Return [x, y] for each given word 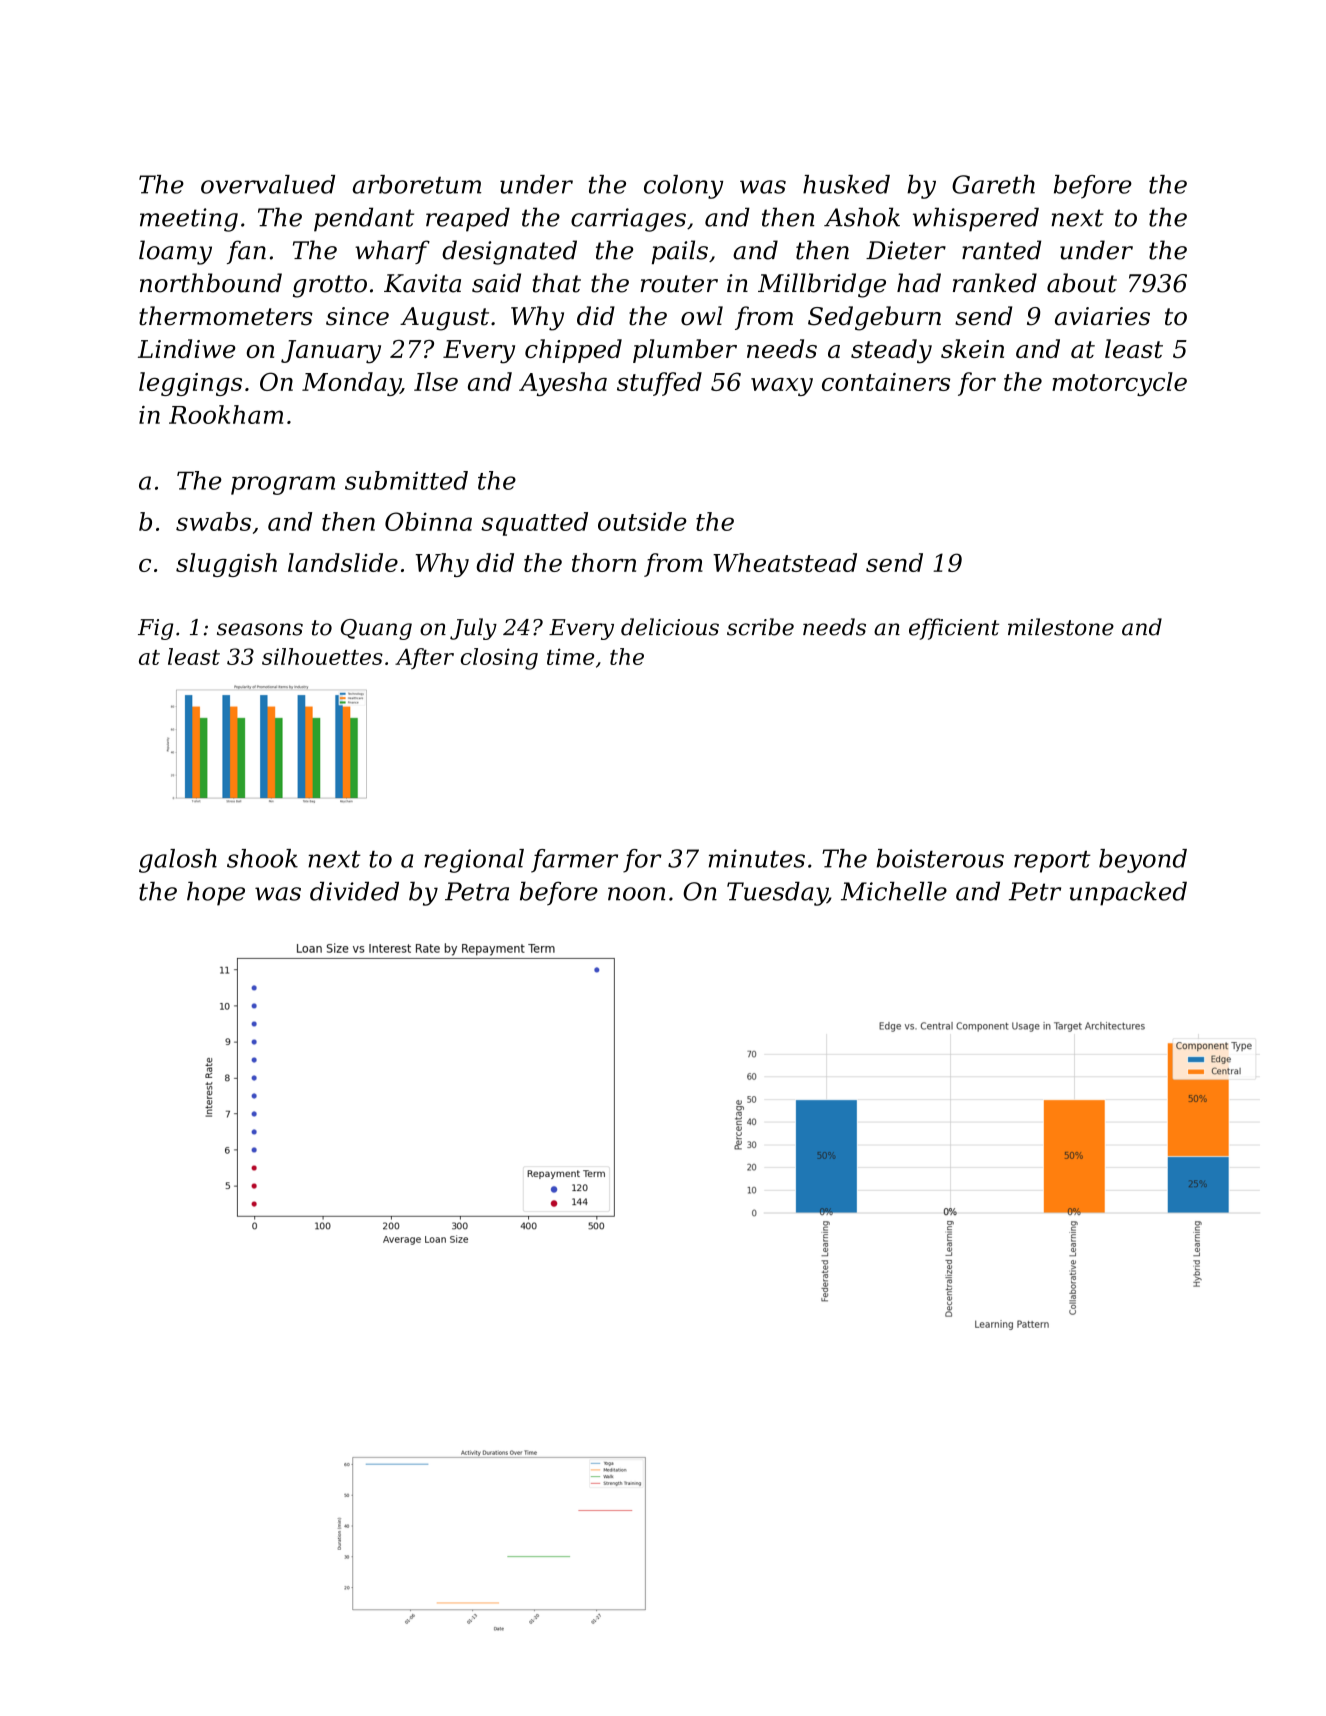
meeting [189, 220]
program [283, 485]
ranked [995, 283]
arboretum [417, 184]
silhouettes [322, 656]
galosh [178, 861]
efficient [954, 629]
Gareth [993, 184]
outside [642, 521]
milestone [1061, 627]
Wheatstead [785, 562]
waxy [782, 387]
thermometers [226, 316]
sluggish [226, 565]
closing [499, 659]
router [679, 284]
